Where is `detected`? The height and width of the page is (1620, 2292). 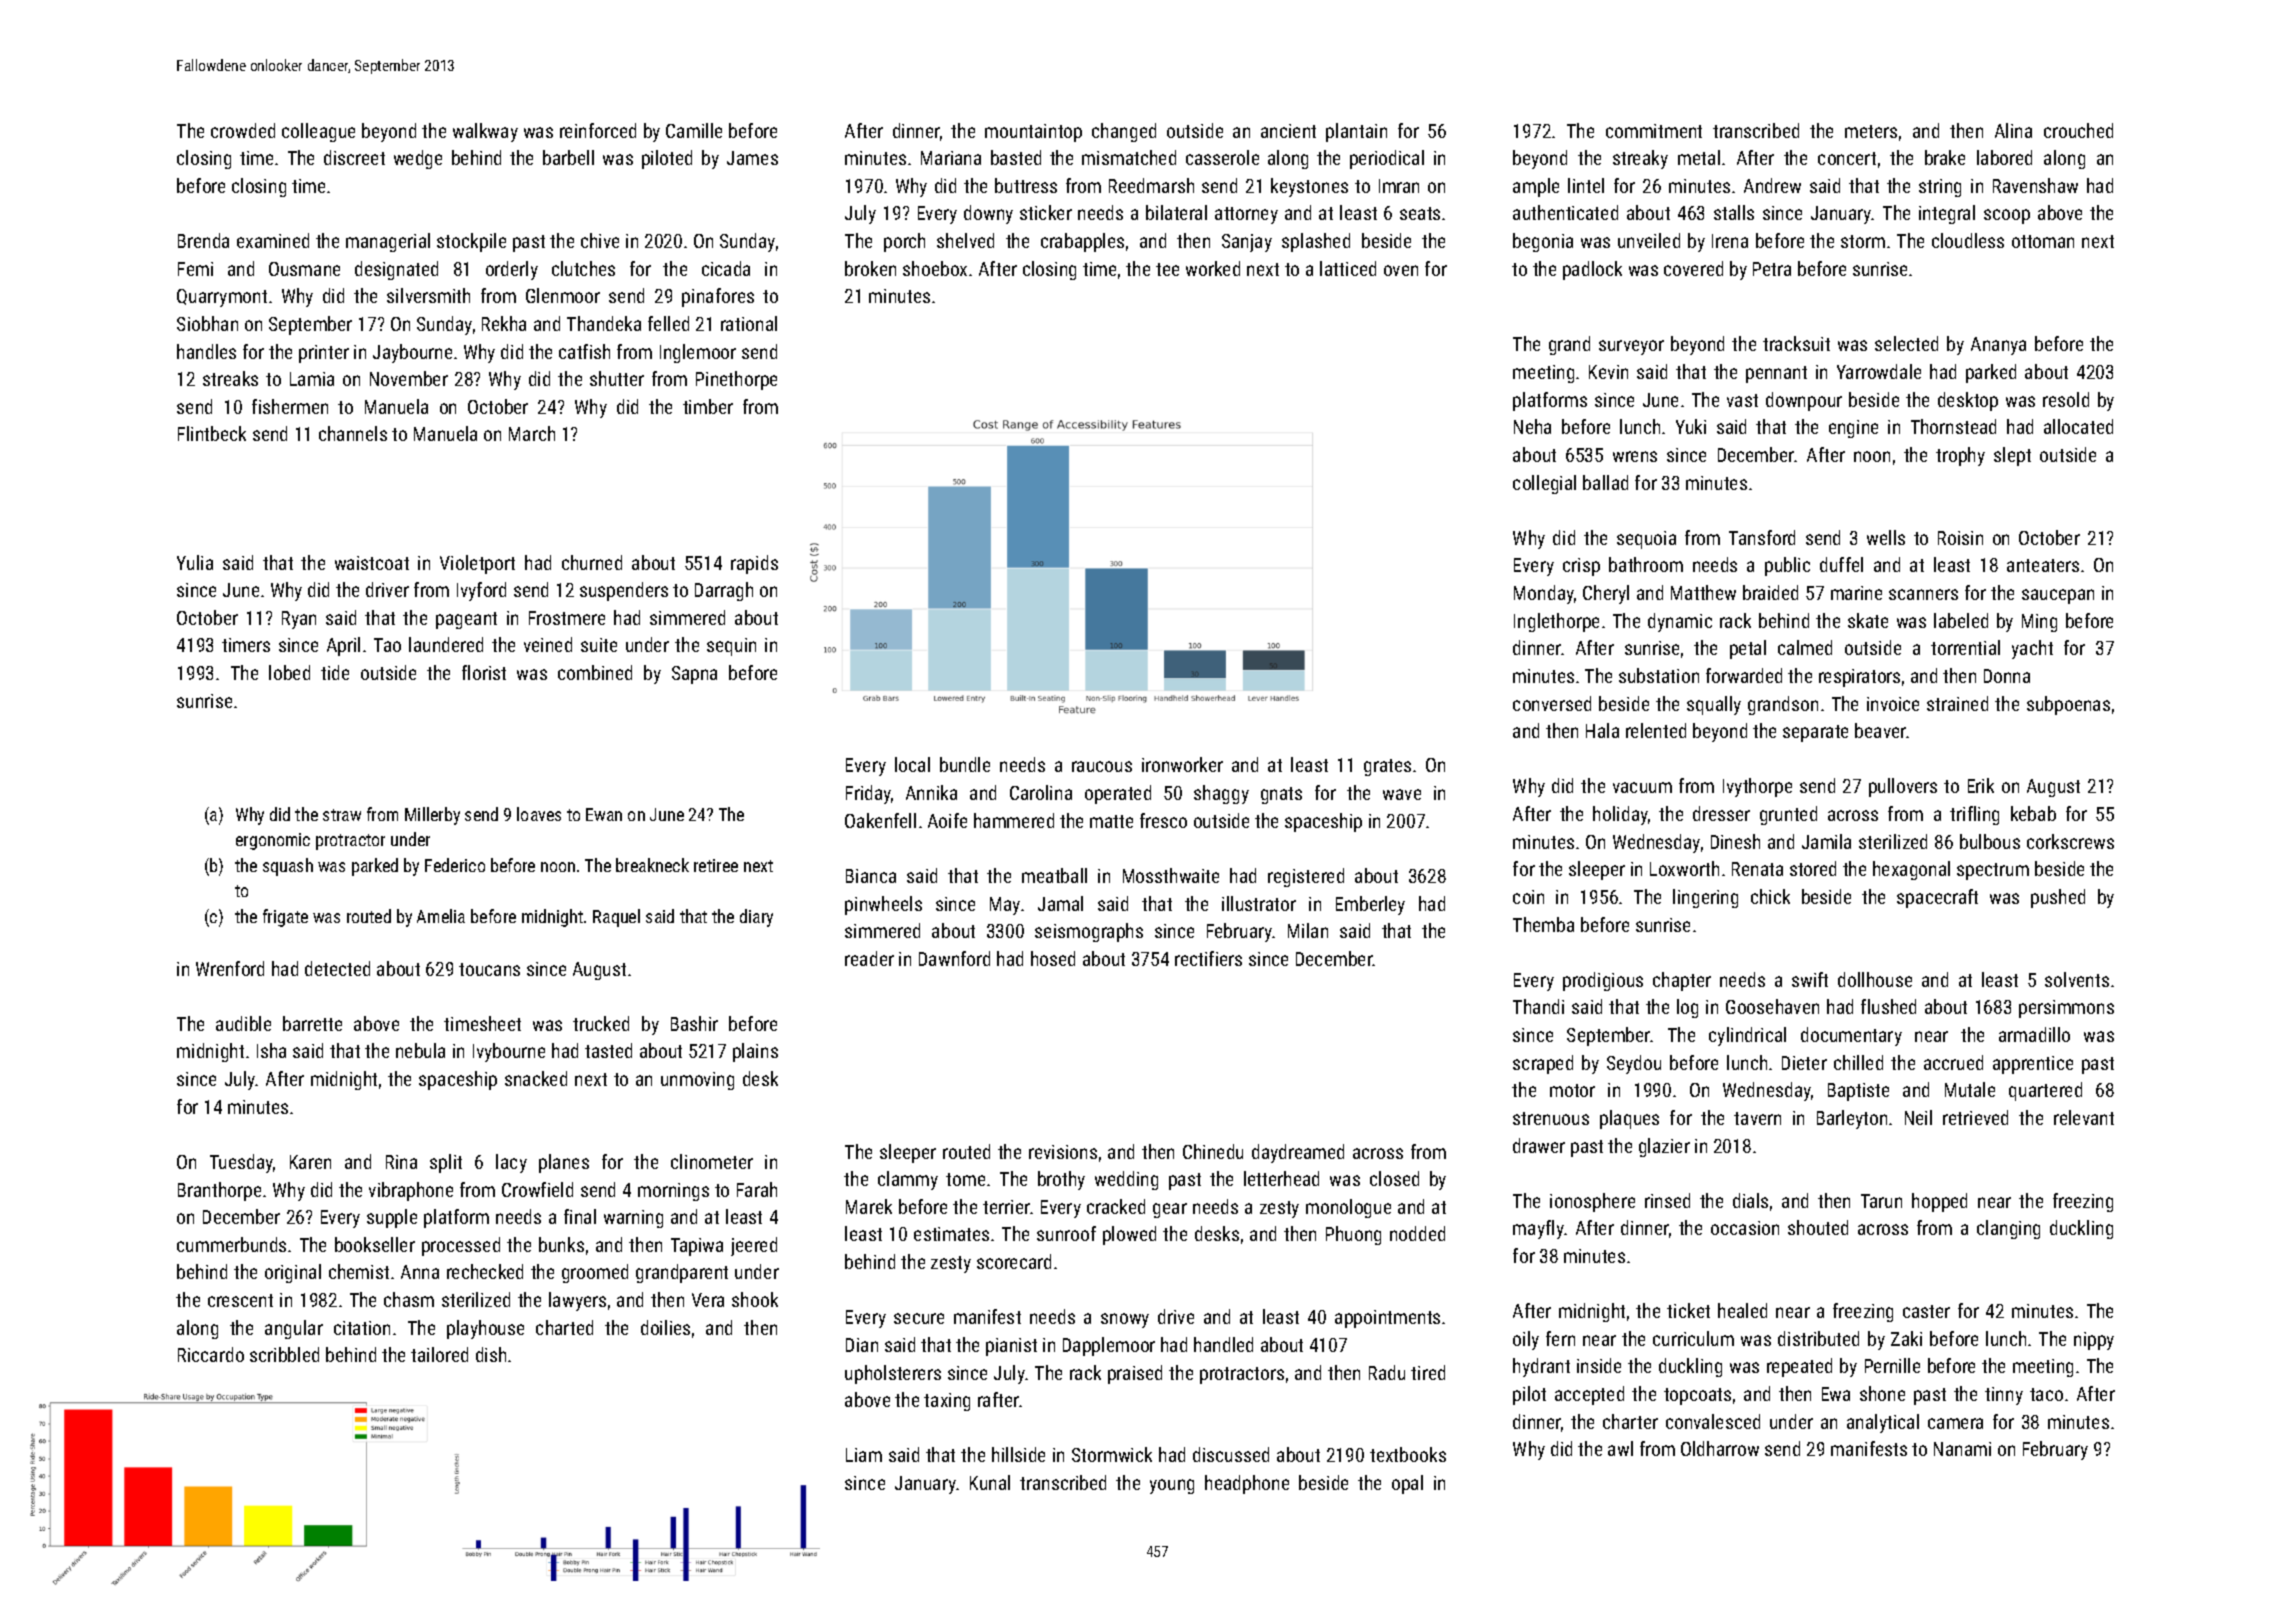
detected is located at coordinates (337, 968).
